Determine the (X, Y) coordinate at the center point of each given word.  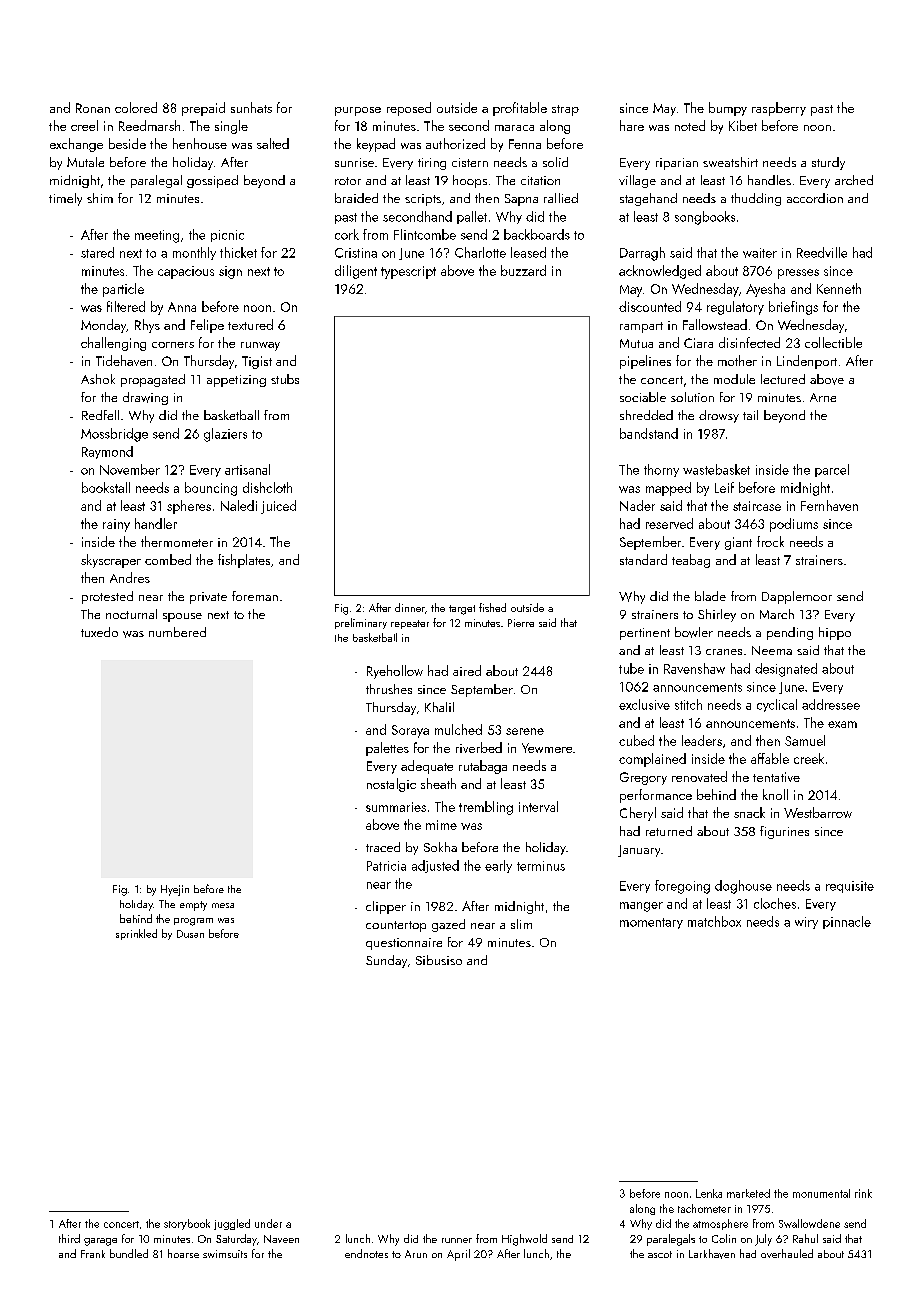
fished (492, 607)
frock (770, 541)
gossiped (212, 181)
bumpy (728, 109)
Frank (93, 1254)
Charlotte (480, 252)
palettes (387, 749)
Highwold (524, 1240)
